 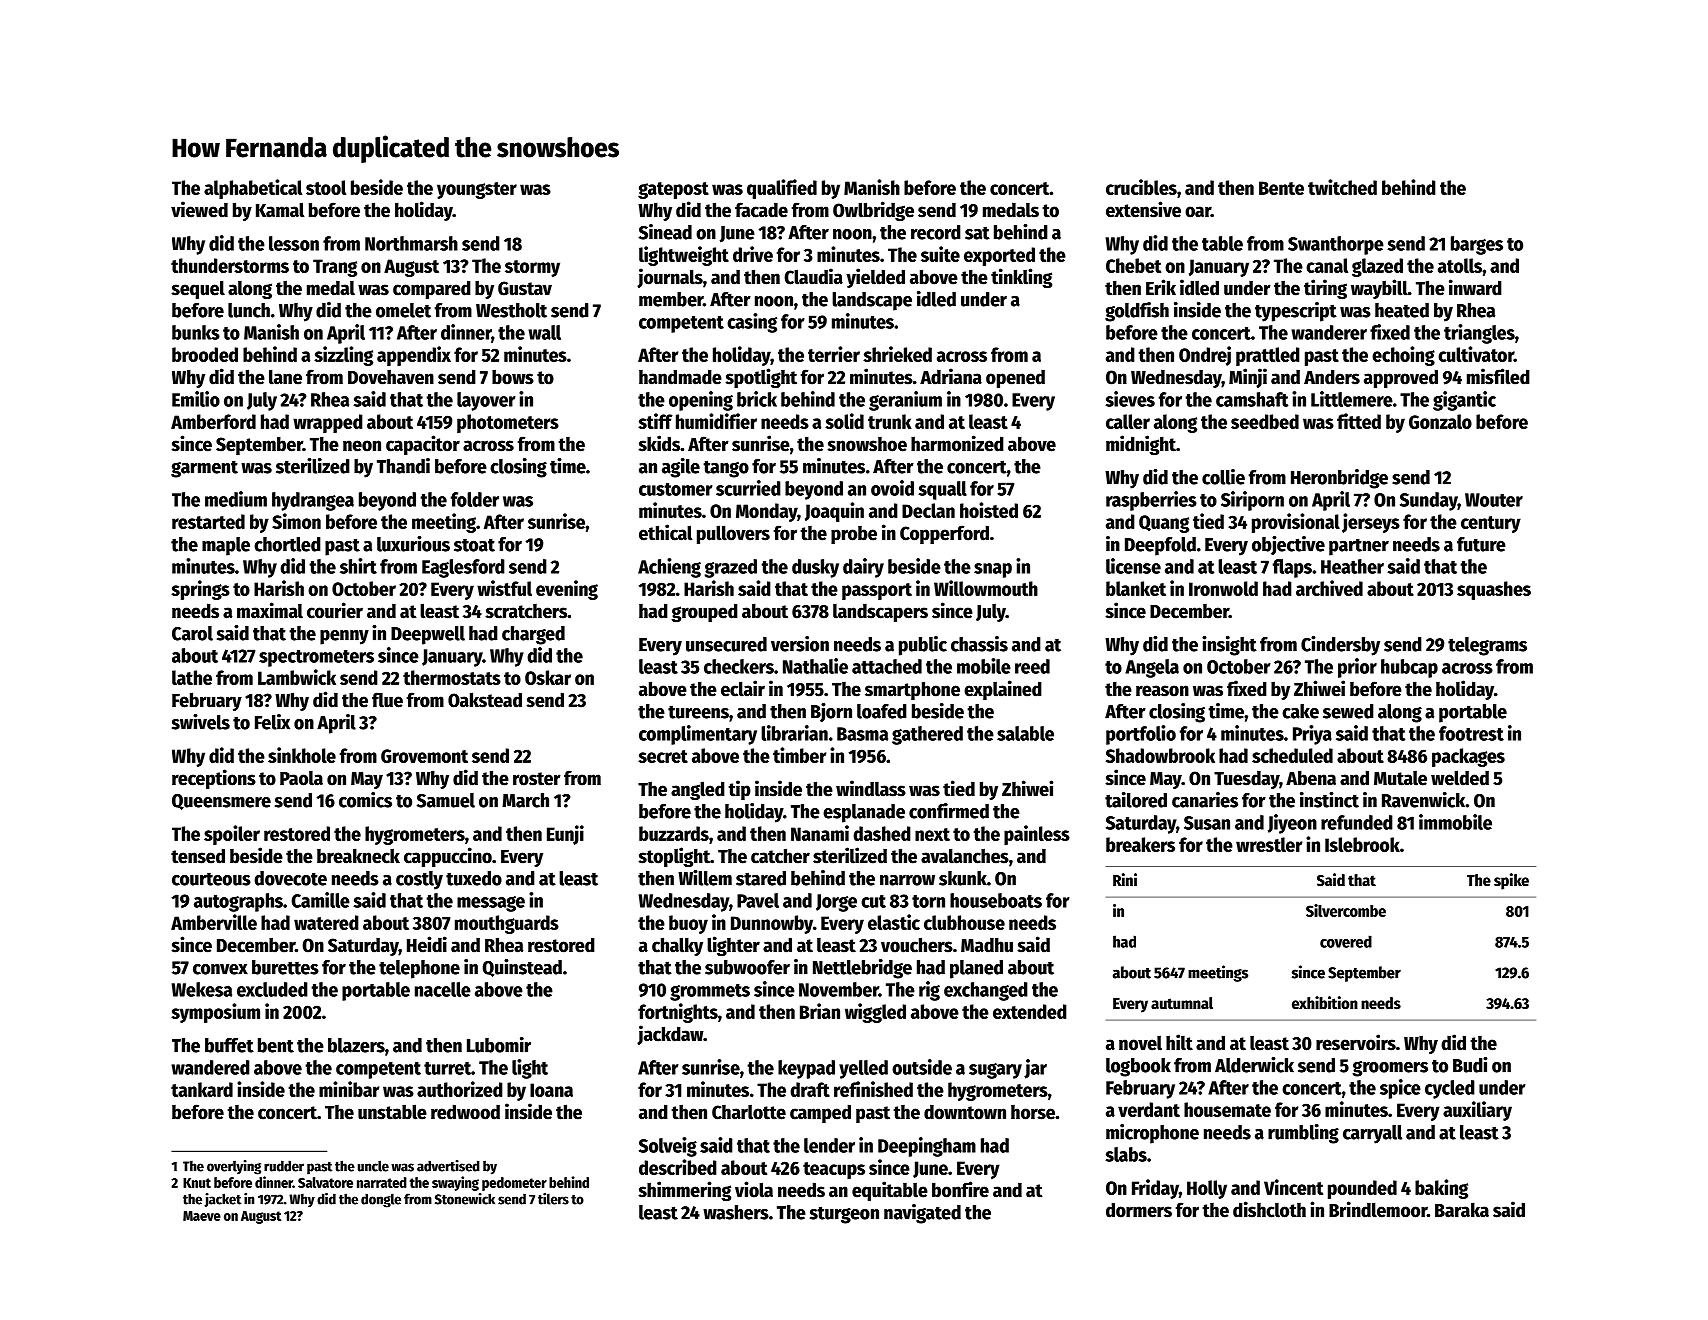 What do you see at coordinates (199, 209) in the screenshot?
I see `viewed` at bounding box center [199, 209].
